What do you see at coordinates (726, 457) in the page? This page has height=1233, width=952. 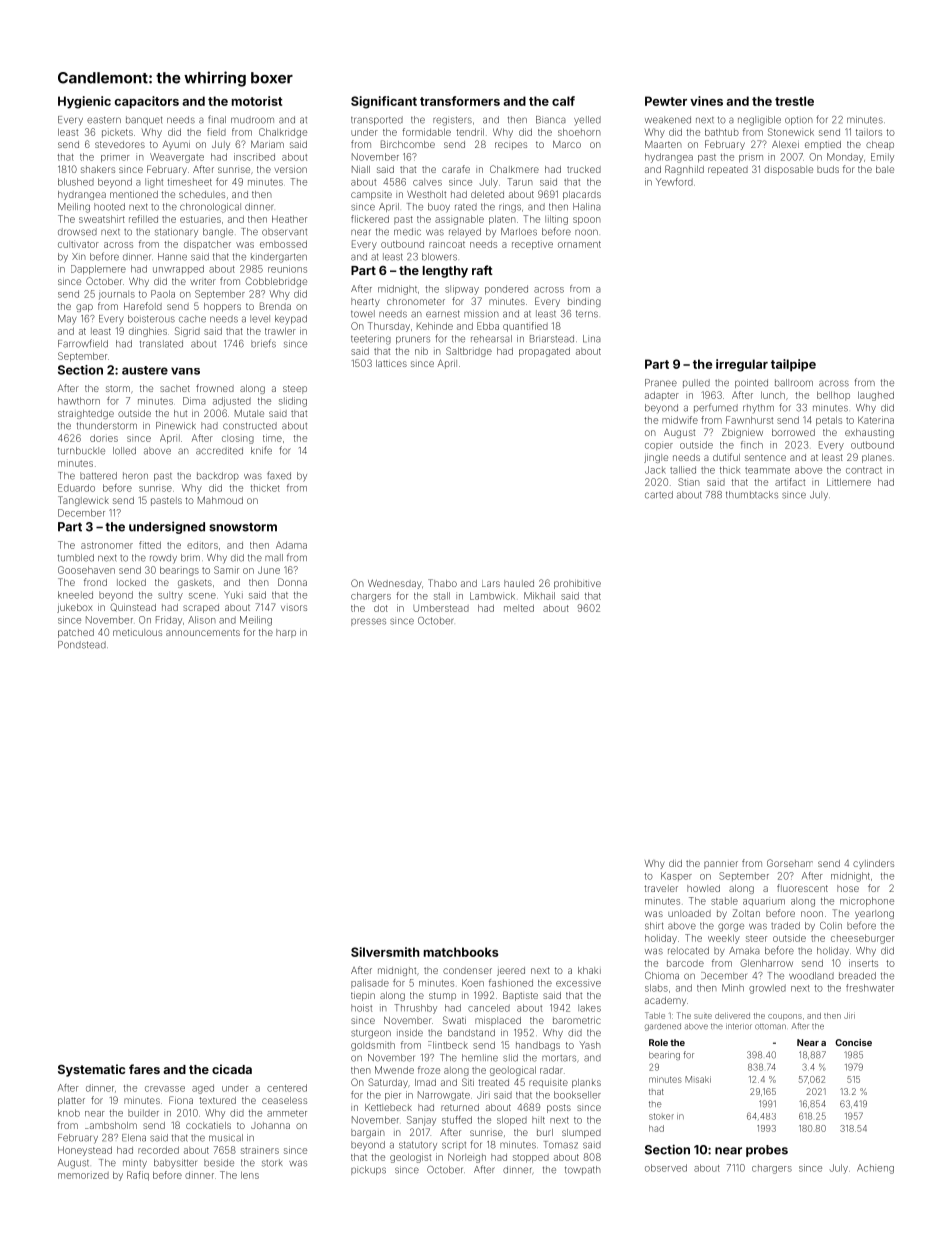 I see `dutiful` at bounding box center [726, 457].
